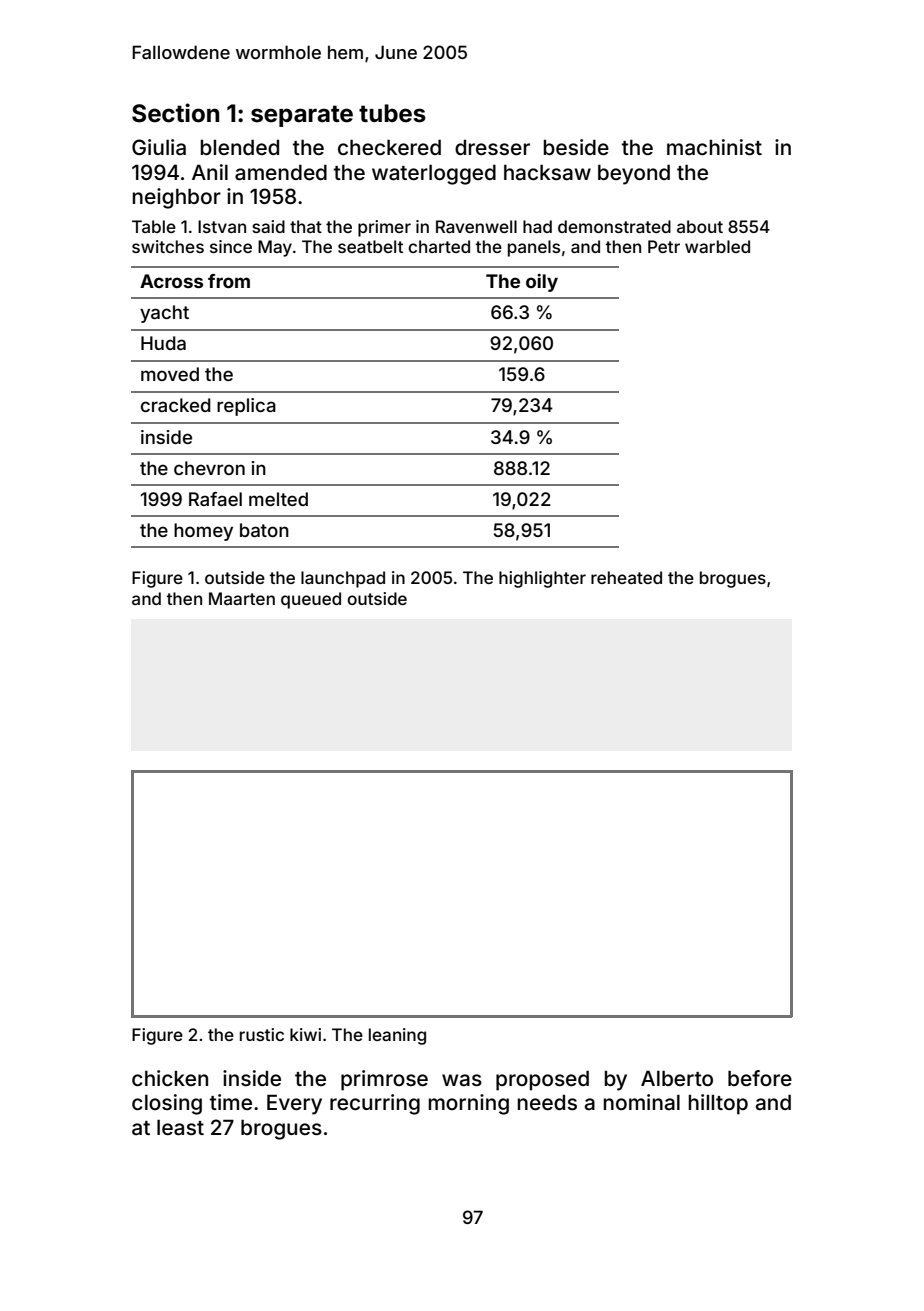 This screenshot has width=924, height=1311. What do you see at coordinates (547, 1102) in the screenshot?
I see `needs` at bounding box center [547, 1102].
